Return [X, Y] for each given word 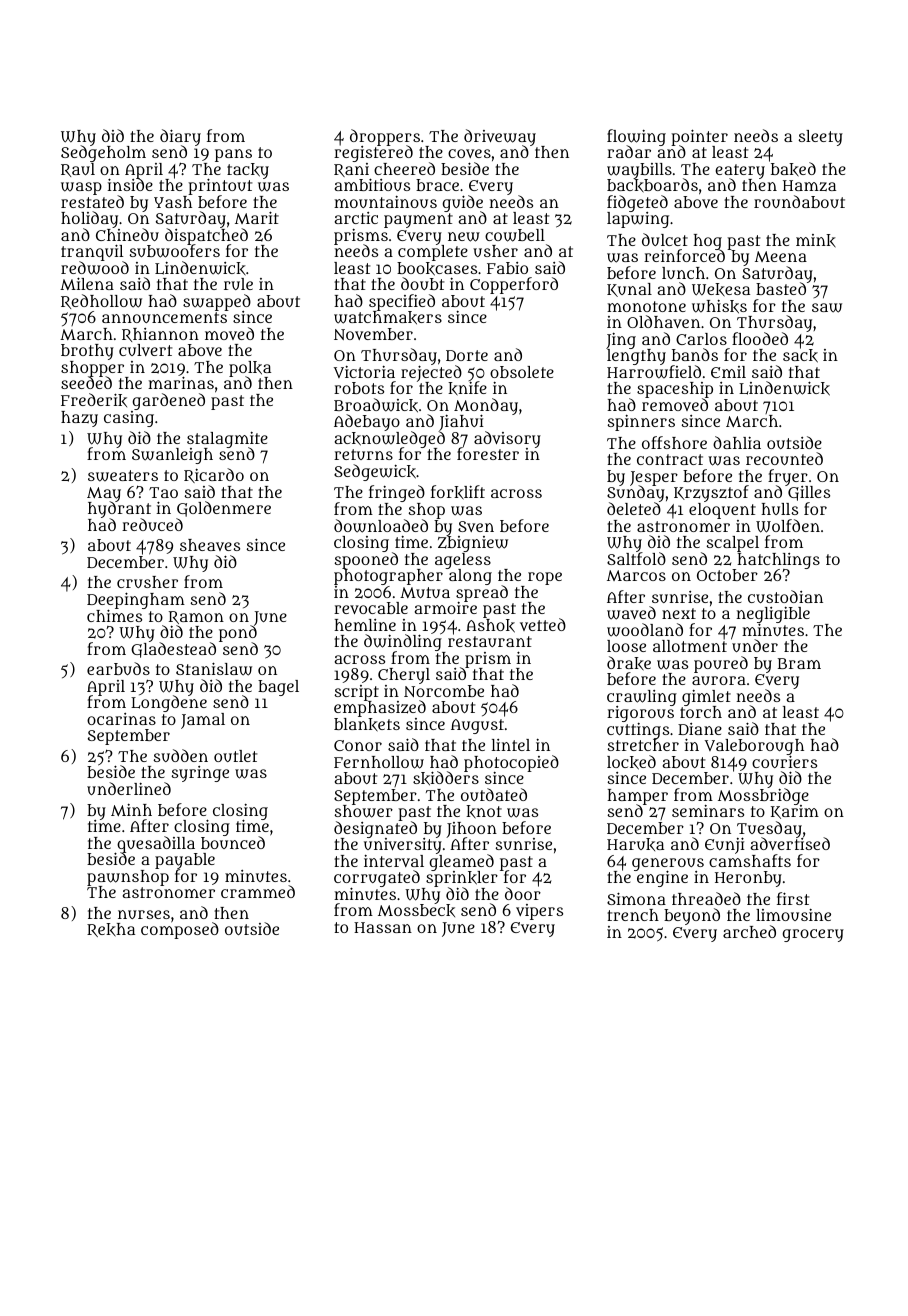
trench [633, 915]
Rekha [111, 930]
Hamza [809, 185]
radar [629, 151]
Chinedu [127, 235]
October [727, 575]
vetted [543, 624]
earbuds [118, 668]
